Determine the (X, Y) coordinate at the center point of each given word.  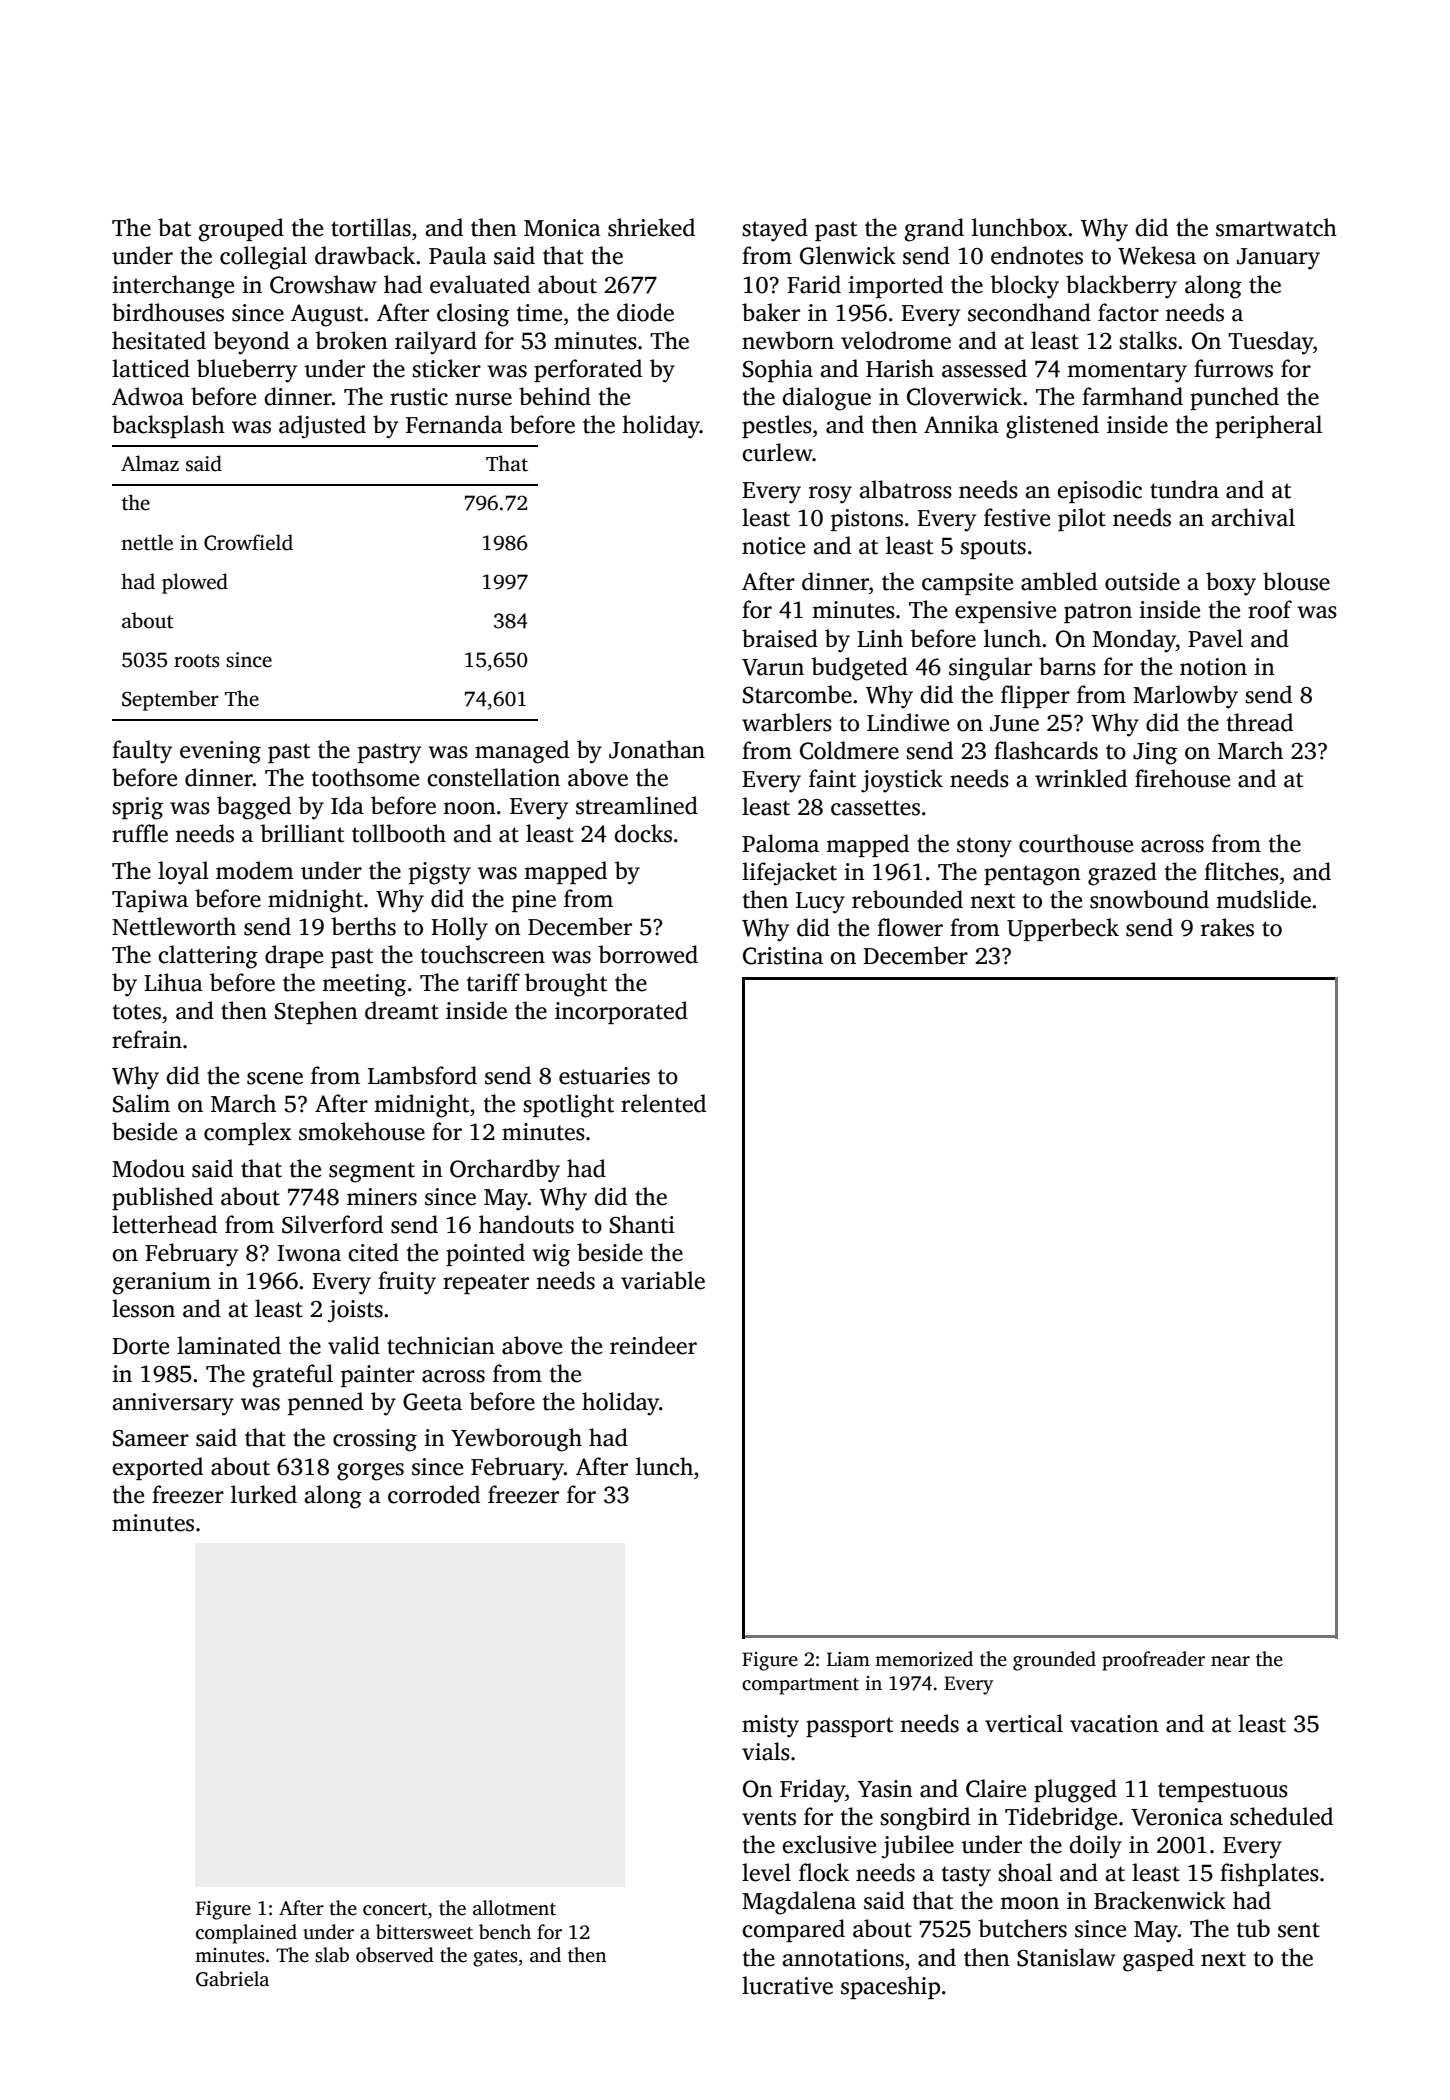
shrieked (651, 227)
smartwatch (1276, 227)
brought (566, 985)
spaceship (890, 1987)
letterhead (164, 1224)
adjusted (322, 427)
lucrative (787, 1985)
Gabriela (232, 1979)
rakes (1227, 927)
